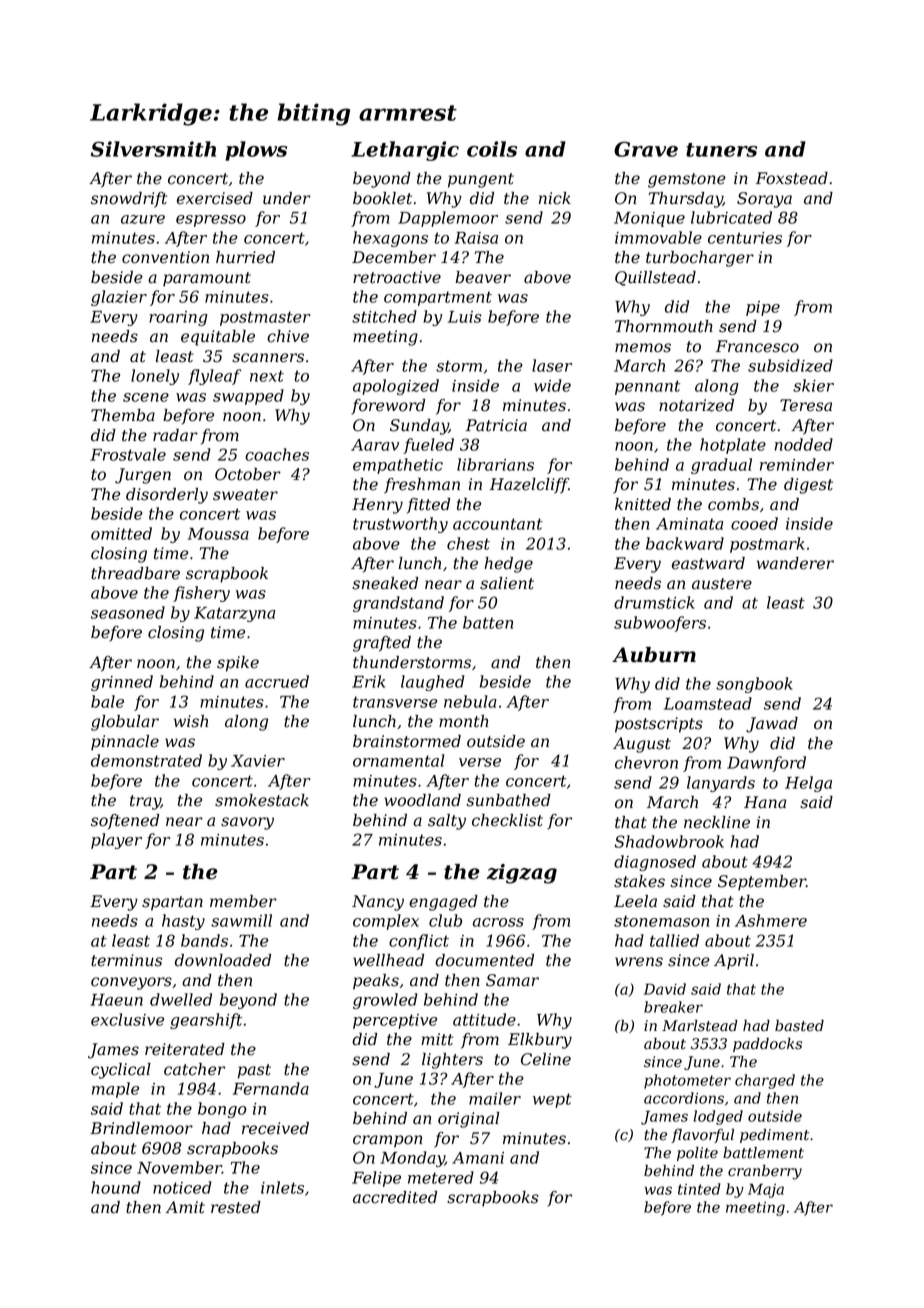 This screenshot has height=1308, width=924. What do you see at coordinates (646, 149) in the screenshot?
I see `Grave` at bounding box center [646, 149].
